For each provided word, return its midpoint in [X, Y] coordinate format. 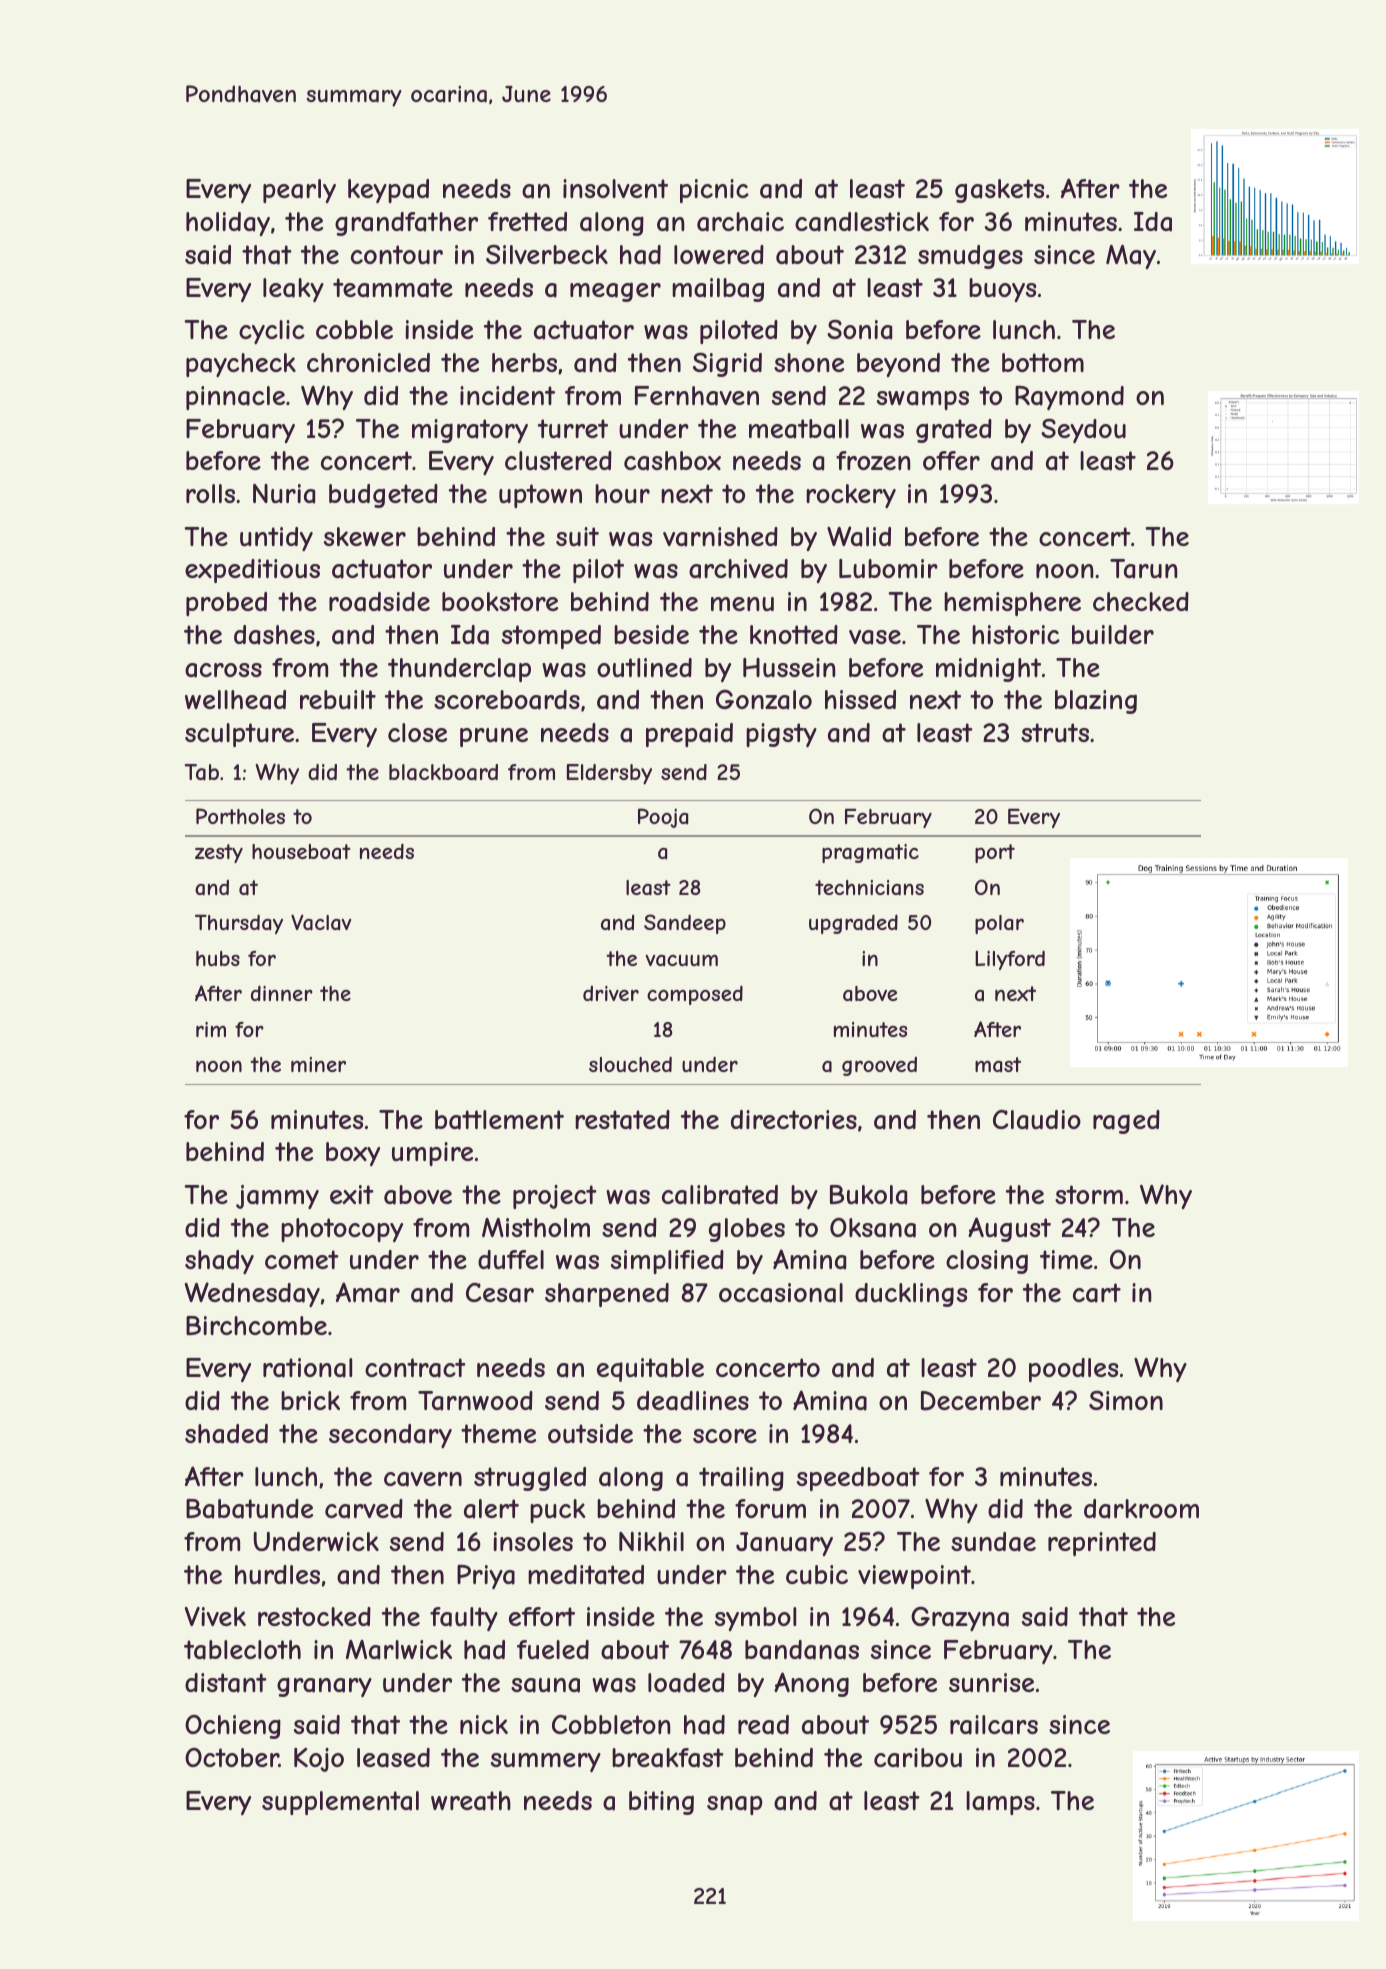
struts [1055, 732]
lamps [1000, 1803]
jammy [277, 1197]
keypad [388, 191]
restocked [314, 1616]
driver [611, 993]
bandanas [802, 1650]
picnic [714, 191]
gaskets [999, 191]
